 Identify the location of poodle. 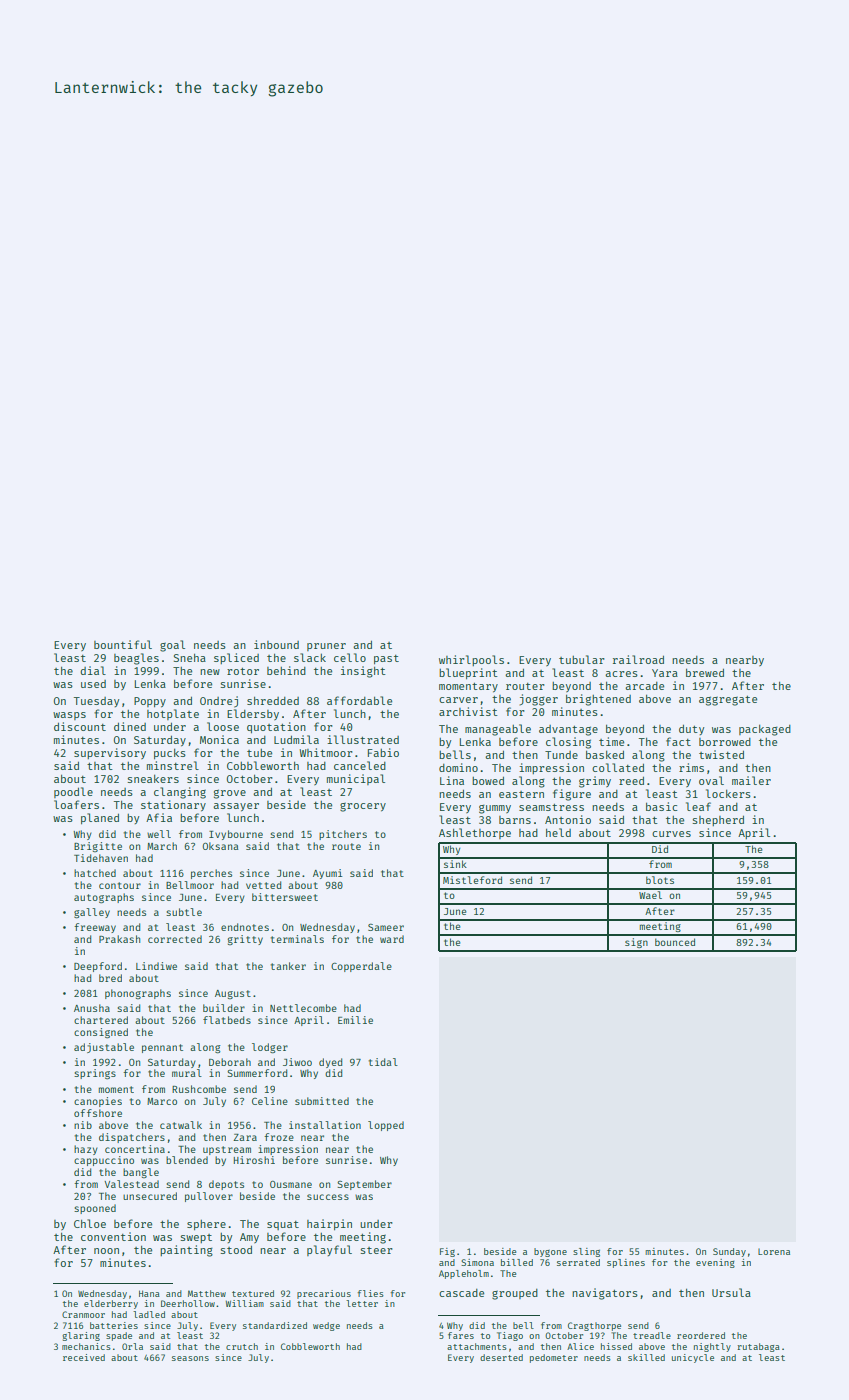
(73, 792).
